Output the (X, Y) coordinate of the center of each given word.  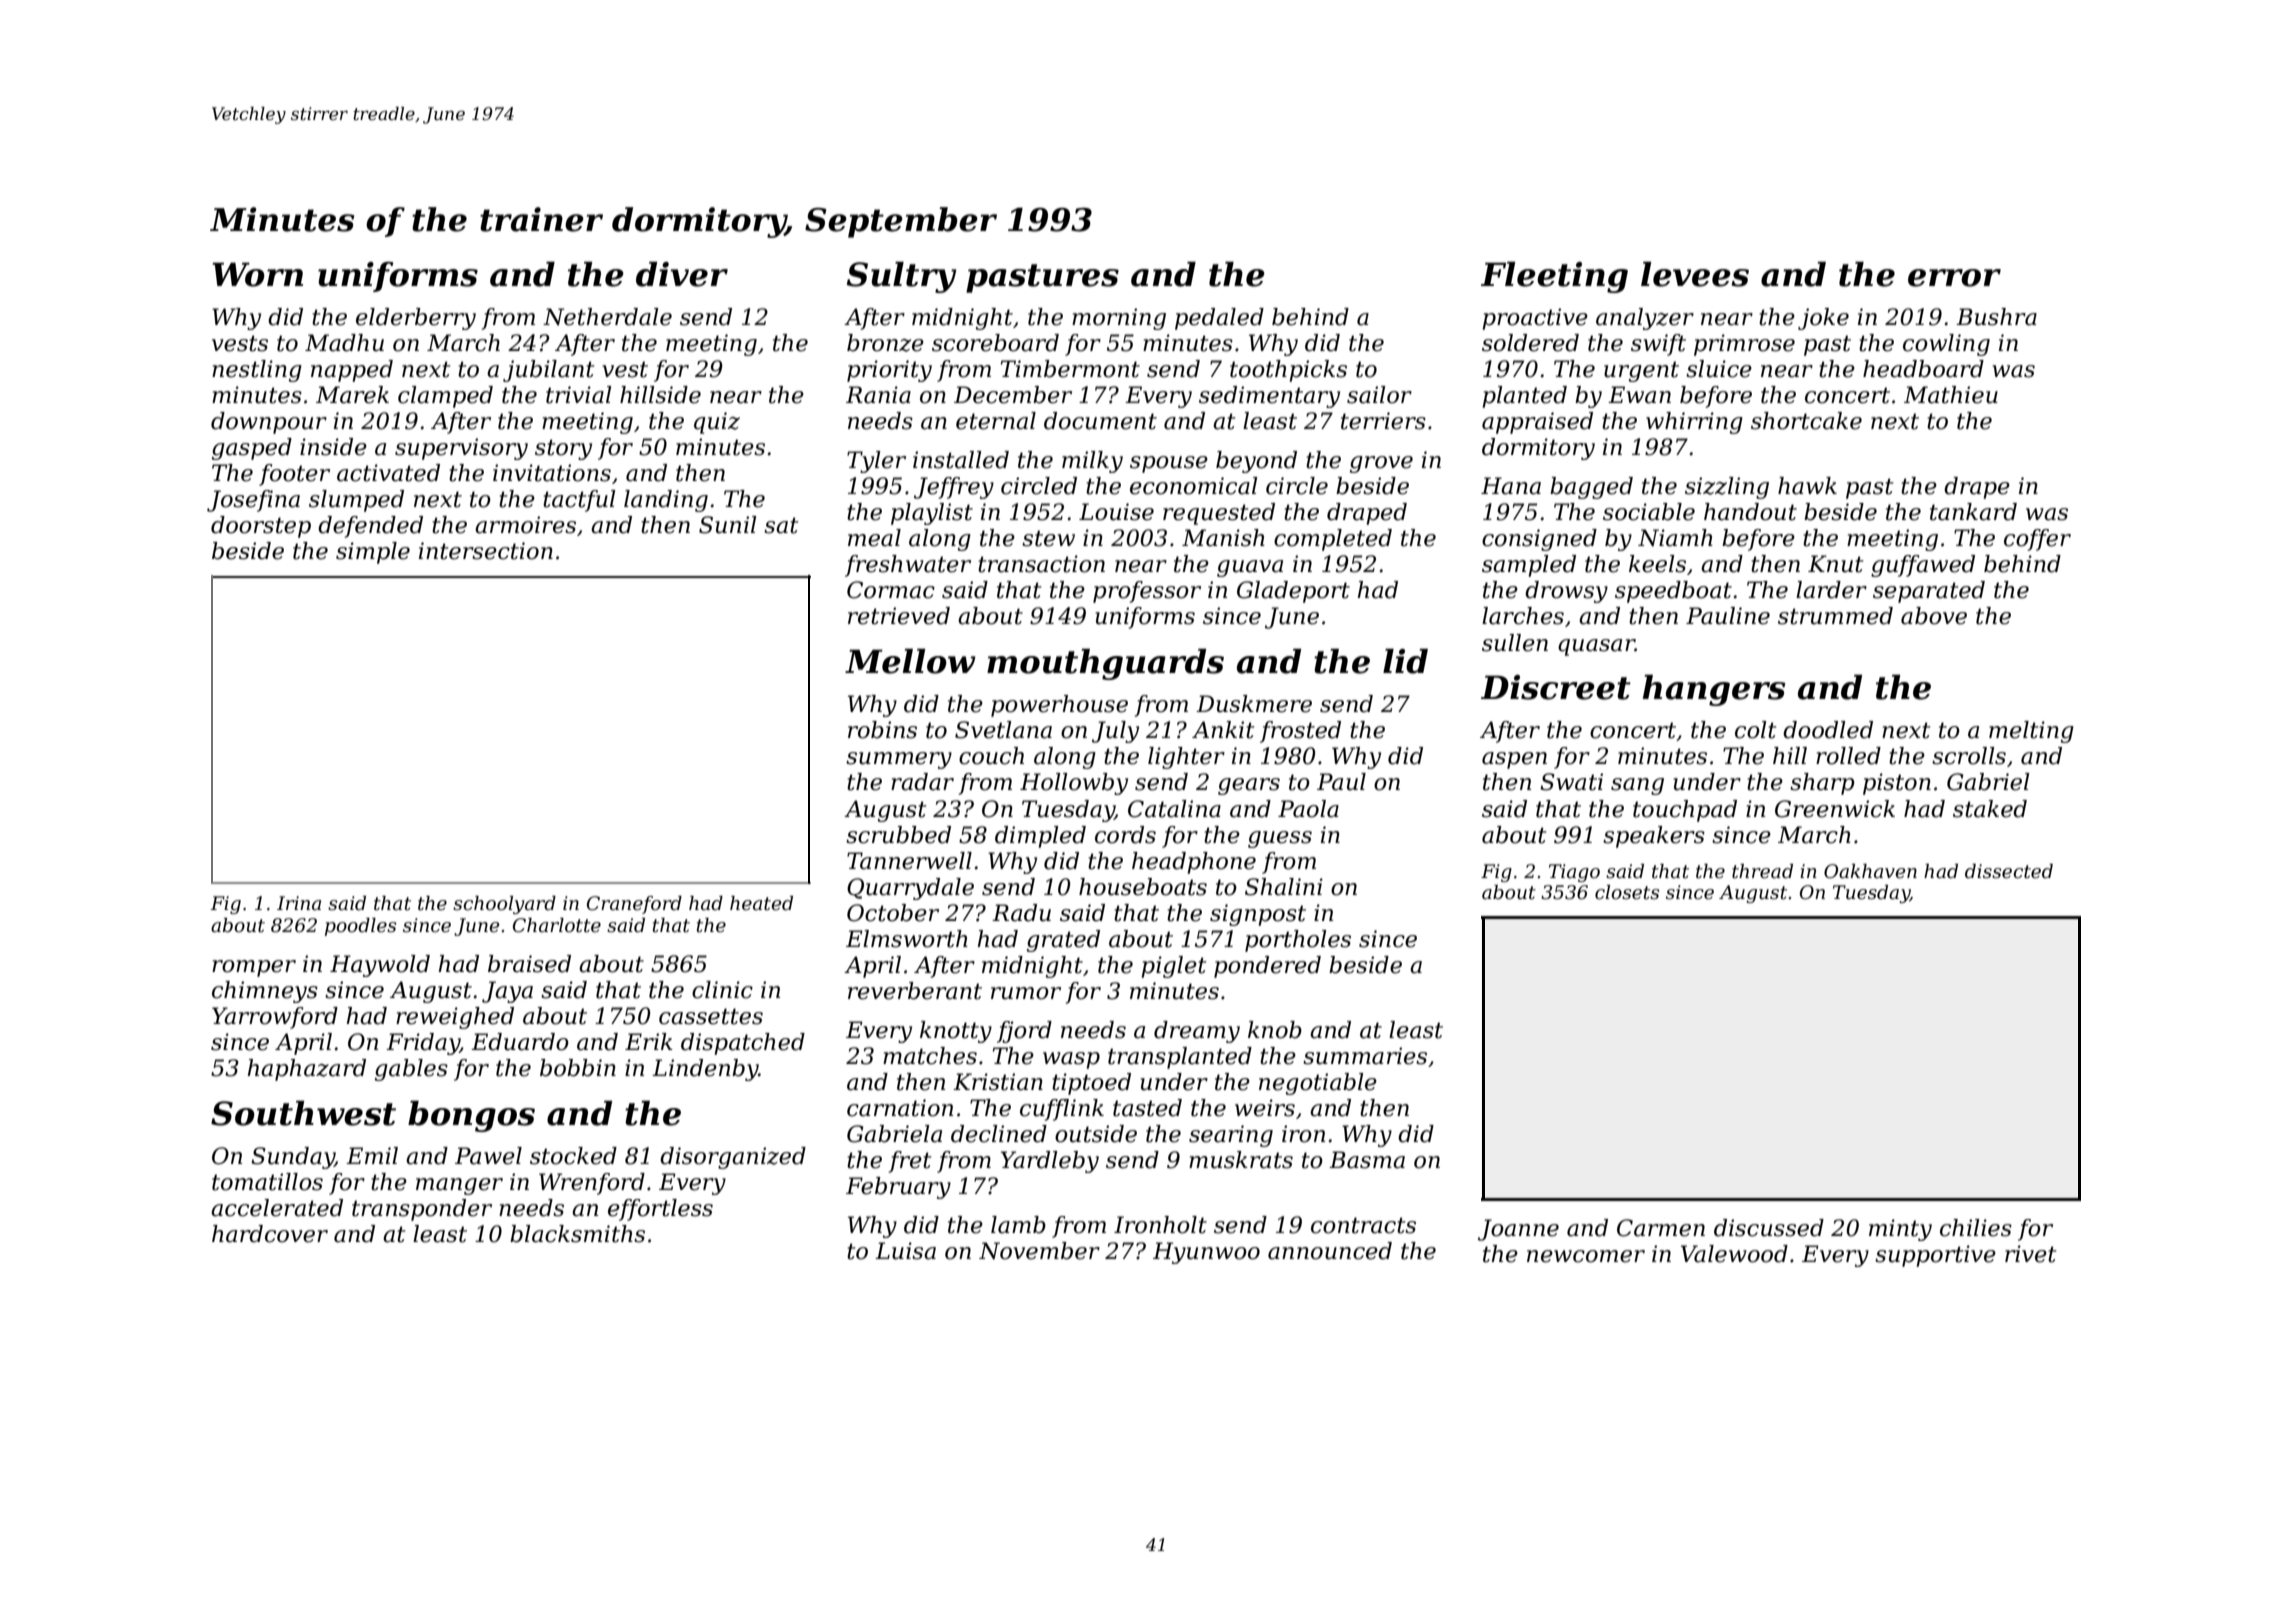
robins (882, 730)
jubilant (549, 371)
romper (254, 968)
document (1100, 421)
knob (1275, 1030)
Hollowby (1074, 784)
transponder (422, 1210)
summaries (1365, 1056)
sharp (1822, 784)
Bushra (1996, 317)
